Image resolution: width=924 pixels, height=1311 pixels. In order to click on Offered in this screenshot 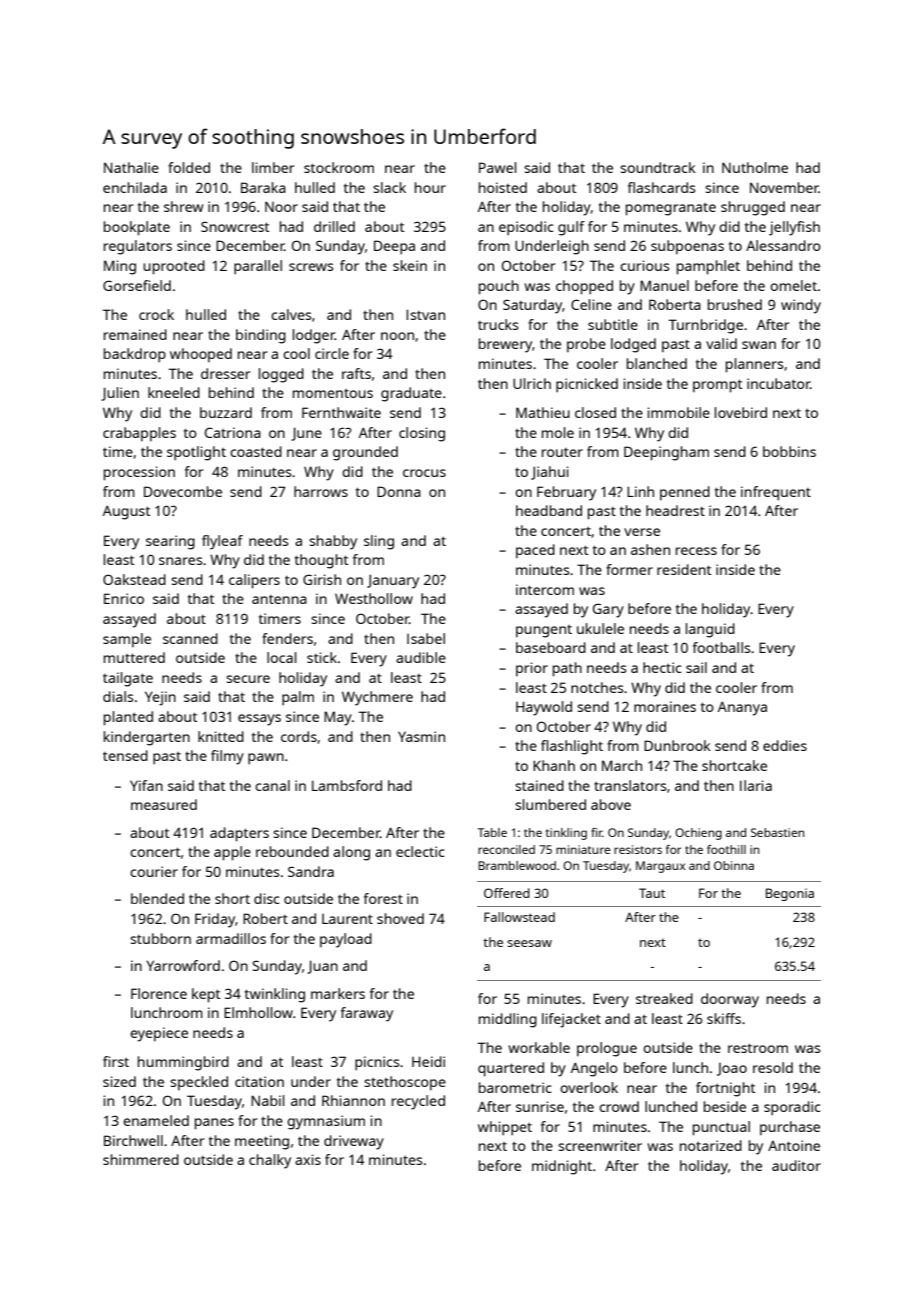, I will do `click(507, 893)`.
